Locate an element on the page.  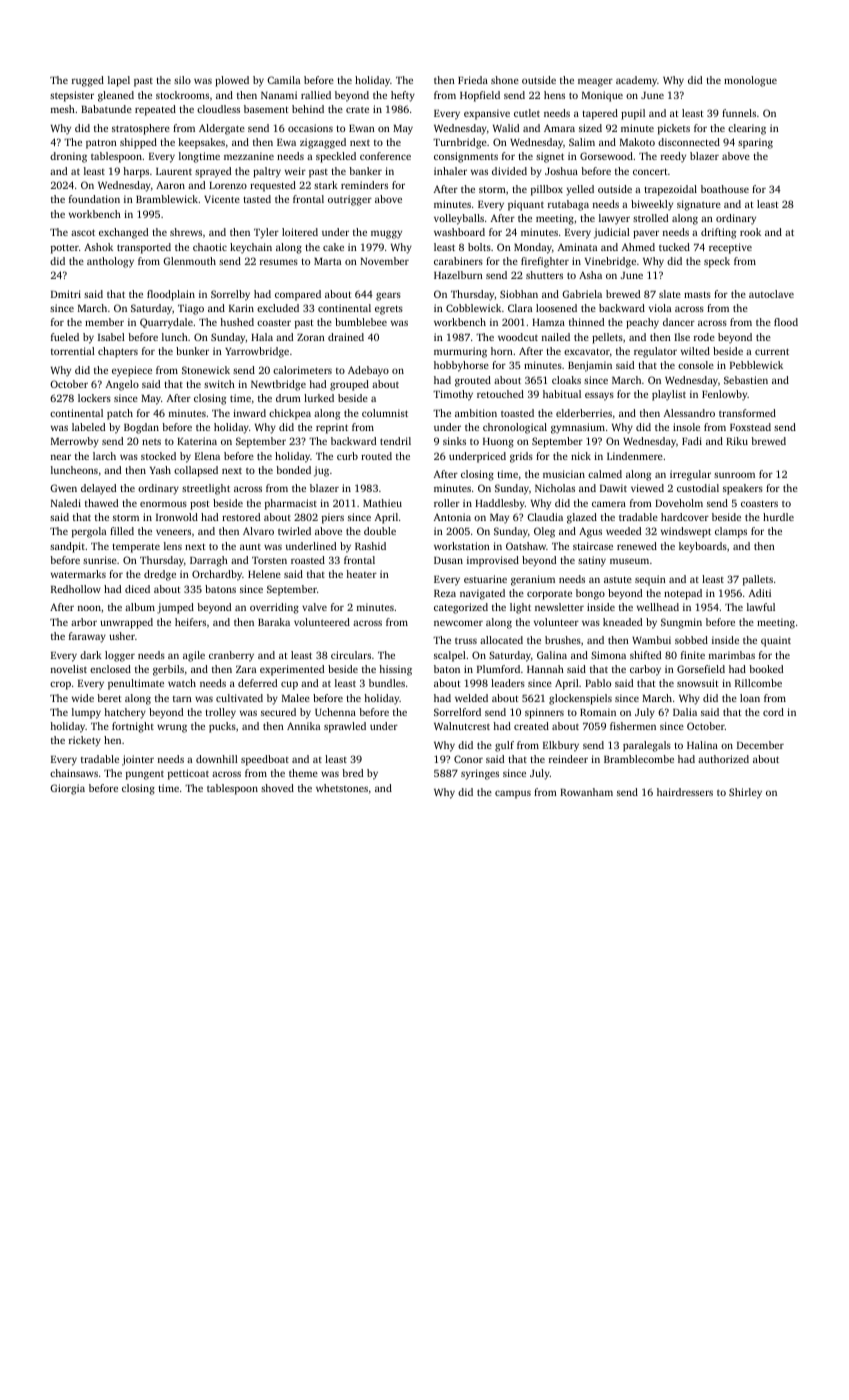
thawed is located at coordinates (101, 503).
